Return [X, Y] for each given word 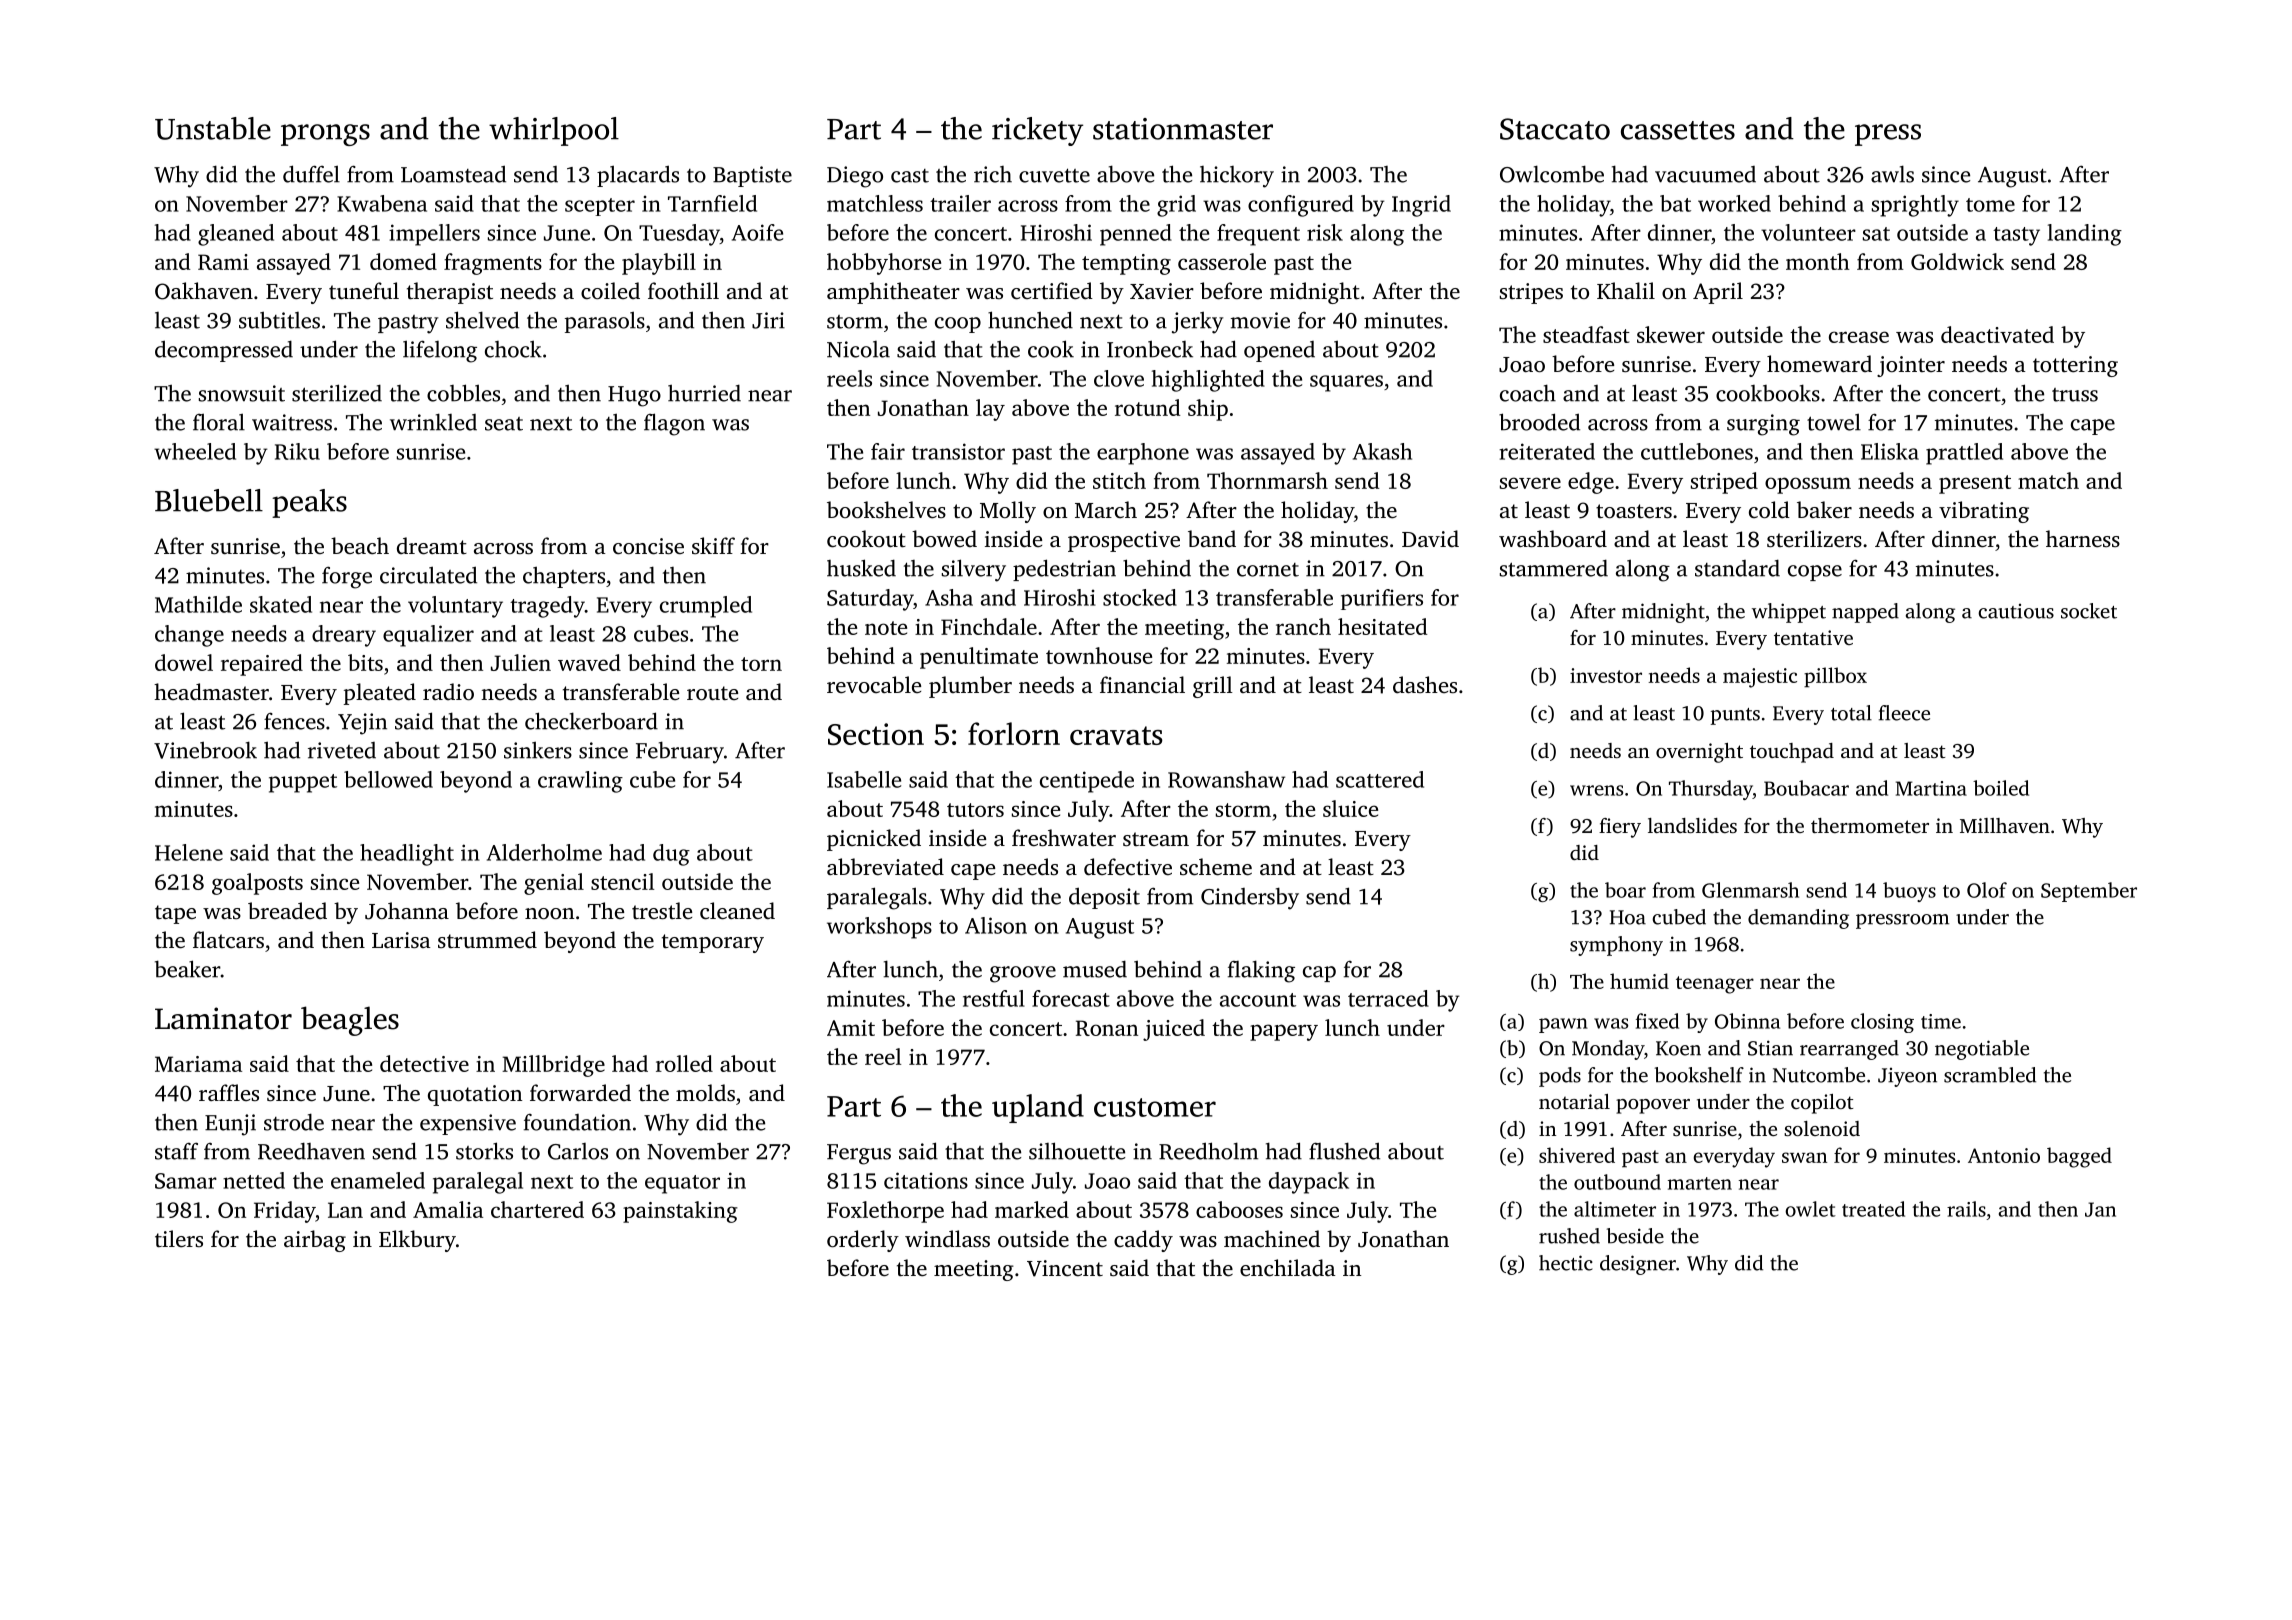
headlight [407, 855]
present [1975, 484]
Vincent [1065, 1268]
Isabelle [864, 779]
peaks [309, 503]
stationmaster [1183, 129]
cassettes [1678, 130]
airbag [315, 1241]
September [2089, 892]
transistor [958, 451]
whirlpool [554, 131]
